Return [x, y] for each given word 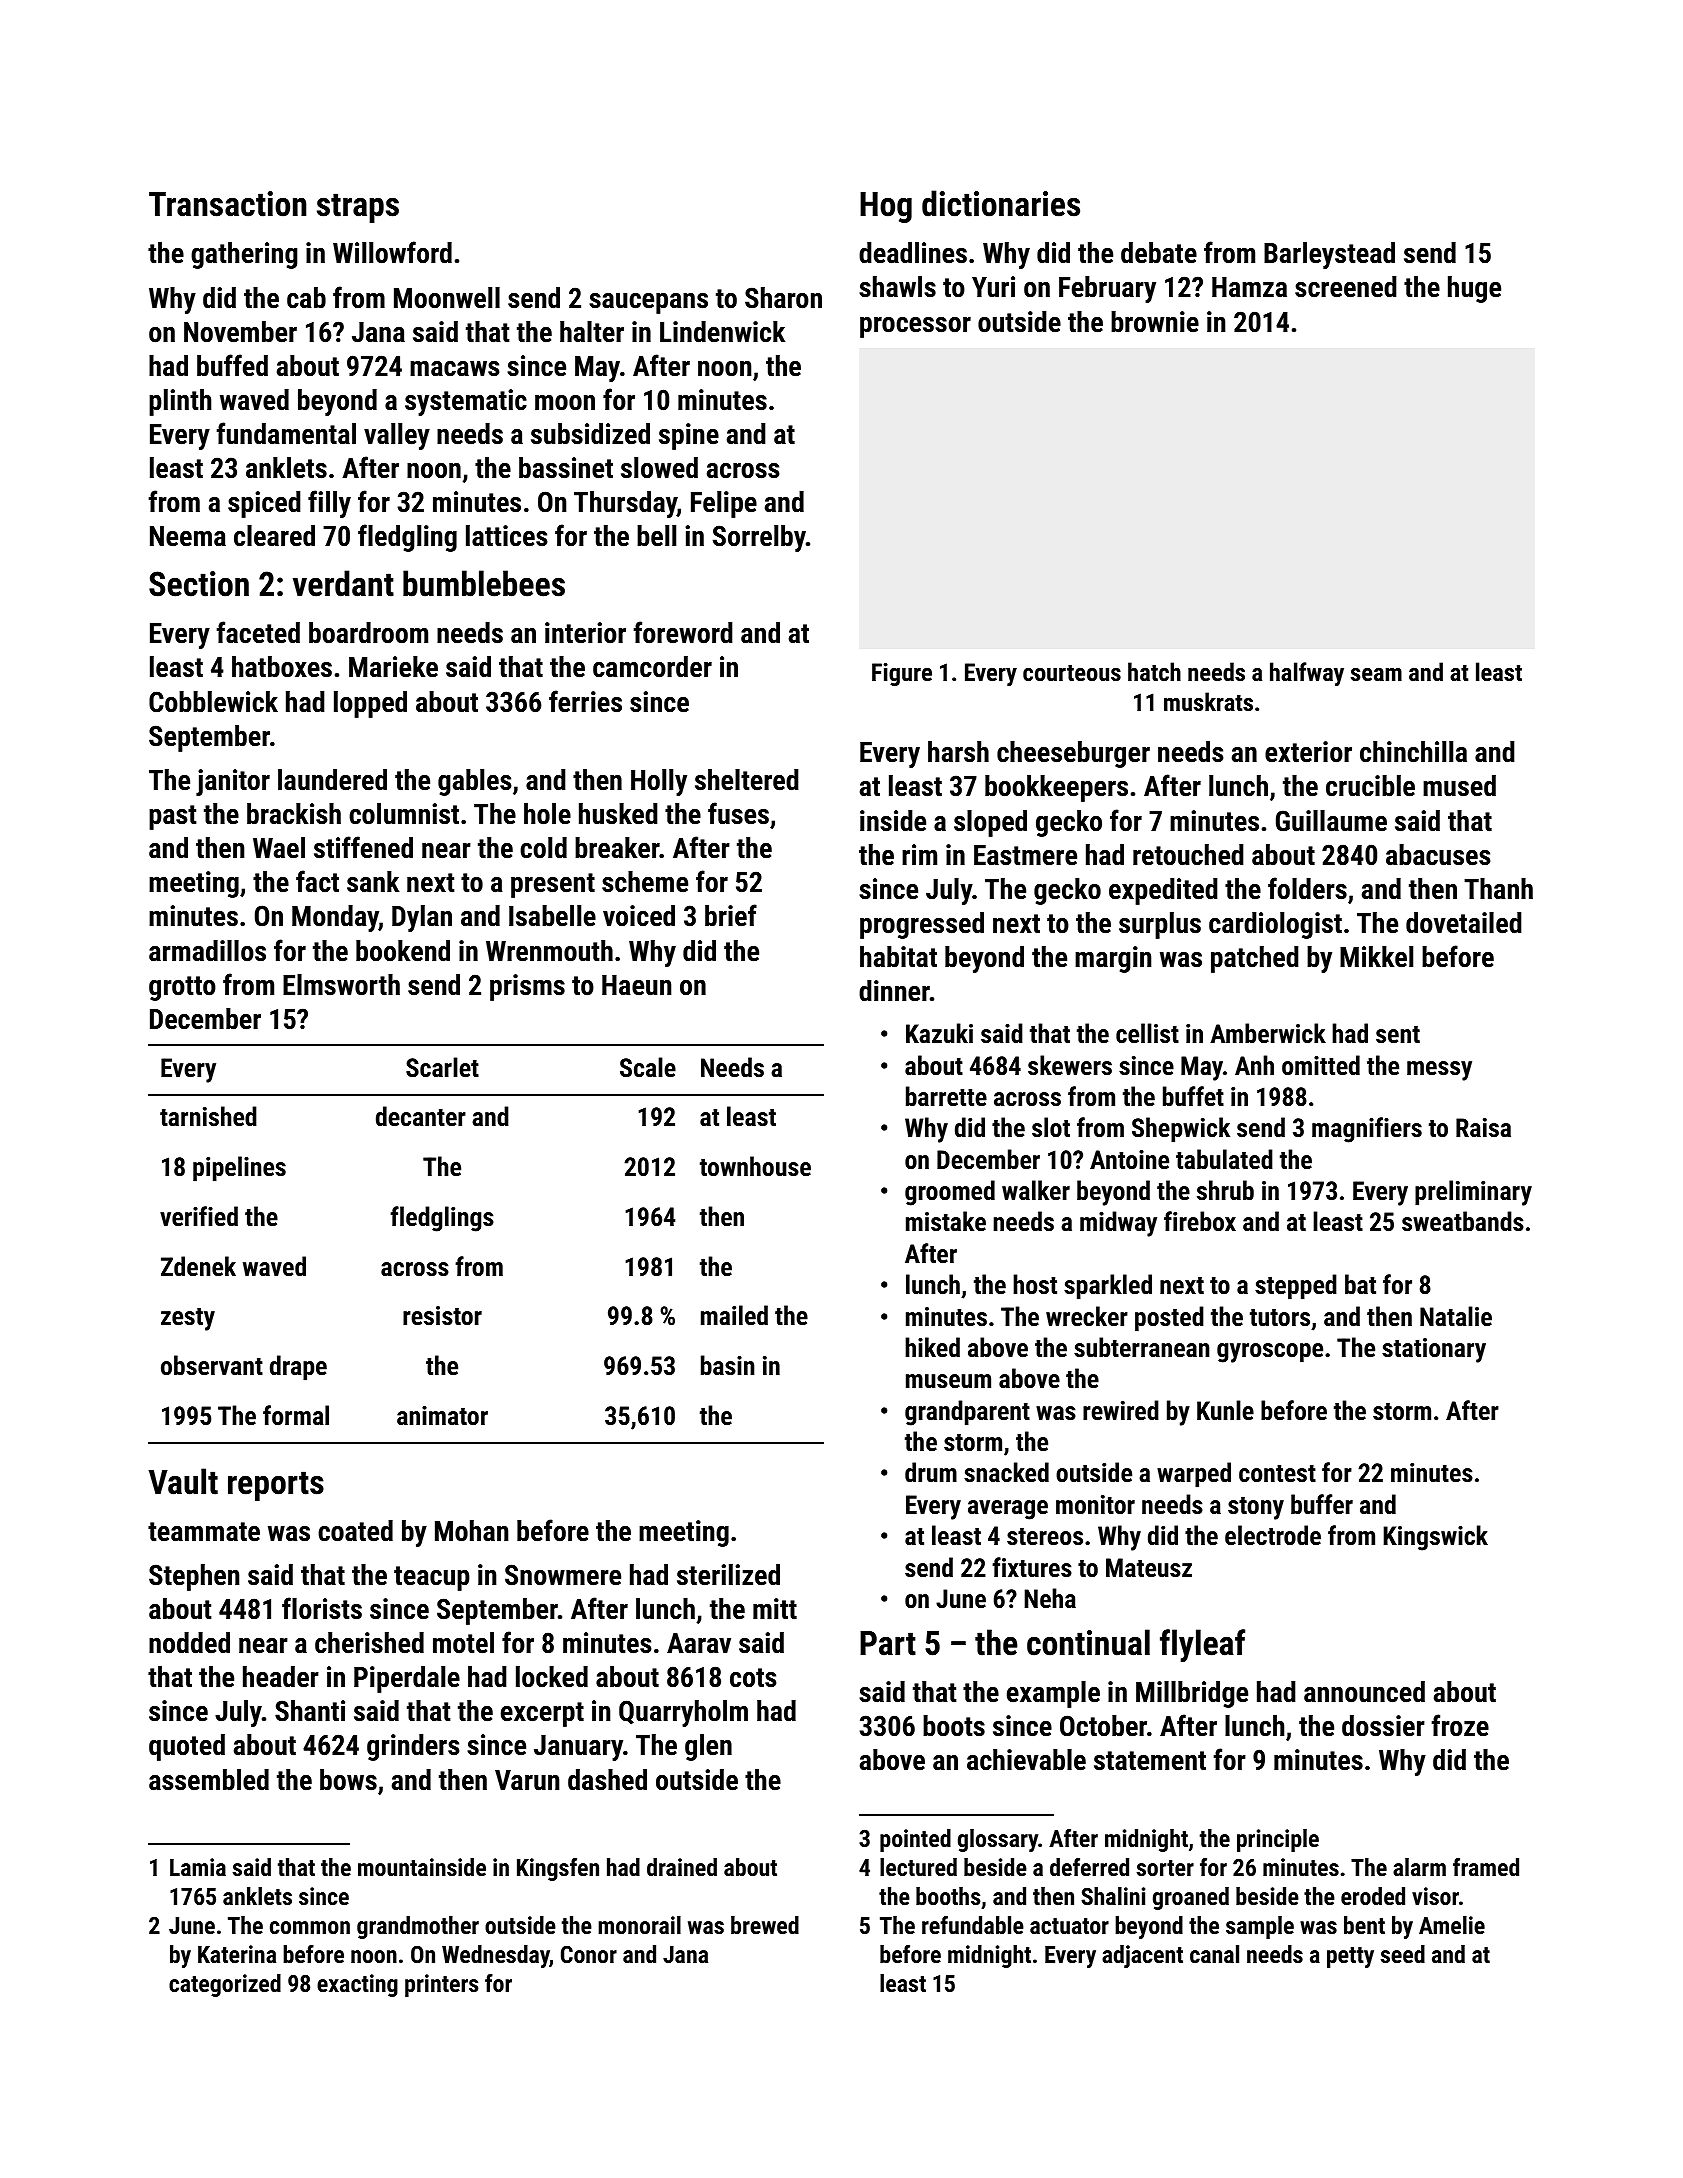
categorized [225, 1985]
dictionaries [1001, 203]
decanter [421, 1116]
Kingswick [1435, 1538]
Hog [886, 207]
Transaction [227, 204]
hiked [932, 1347]
